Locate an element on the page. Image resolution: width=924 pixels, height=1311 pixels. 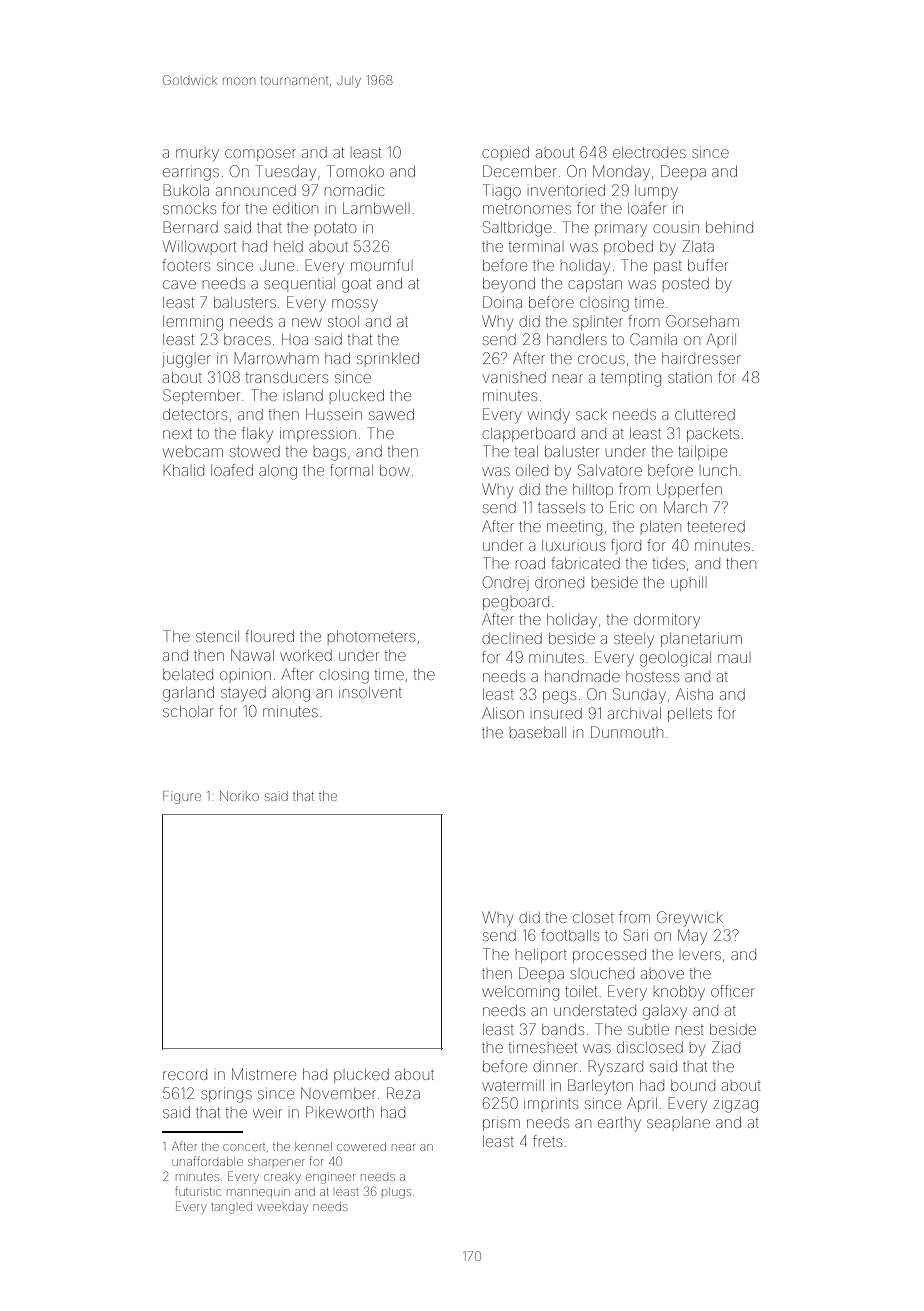
oiled is located at coordinates (532, 470).
